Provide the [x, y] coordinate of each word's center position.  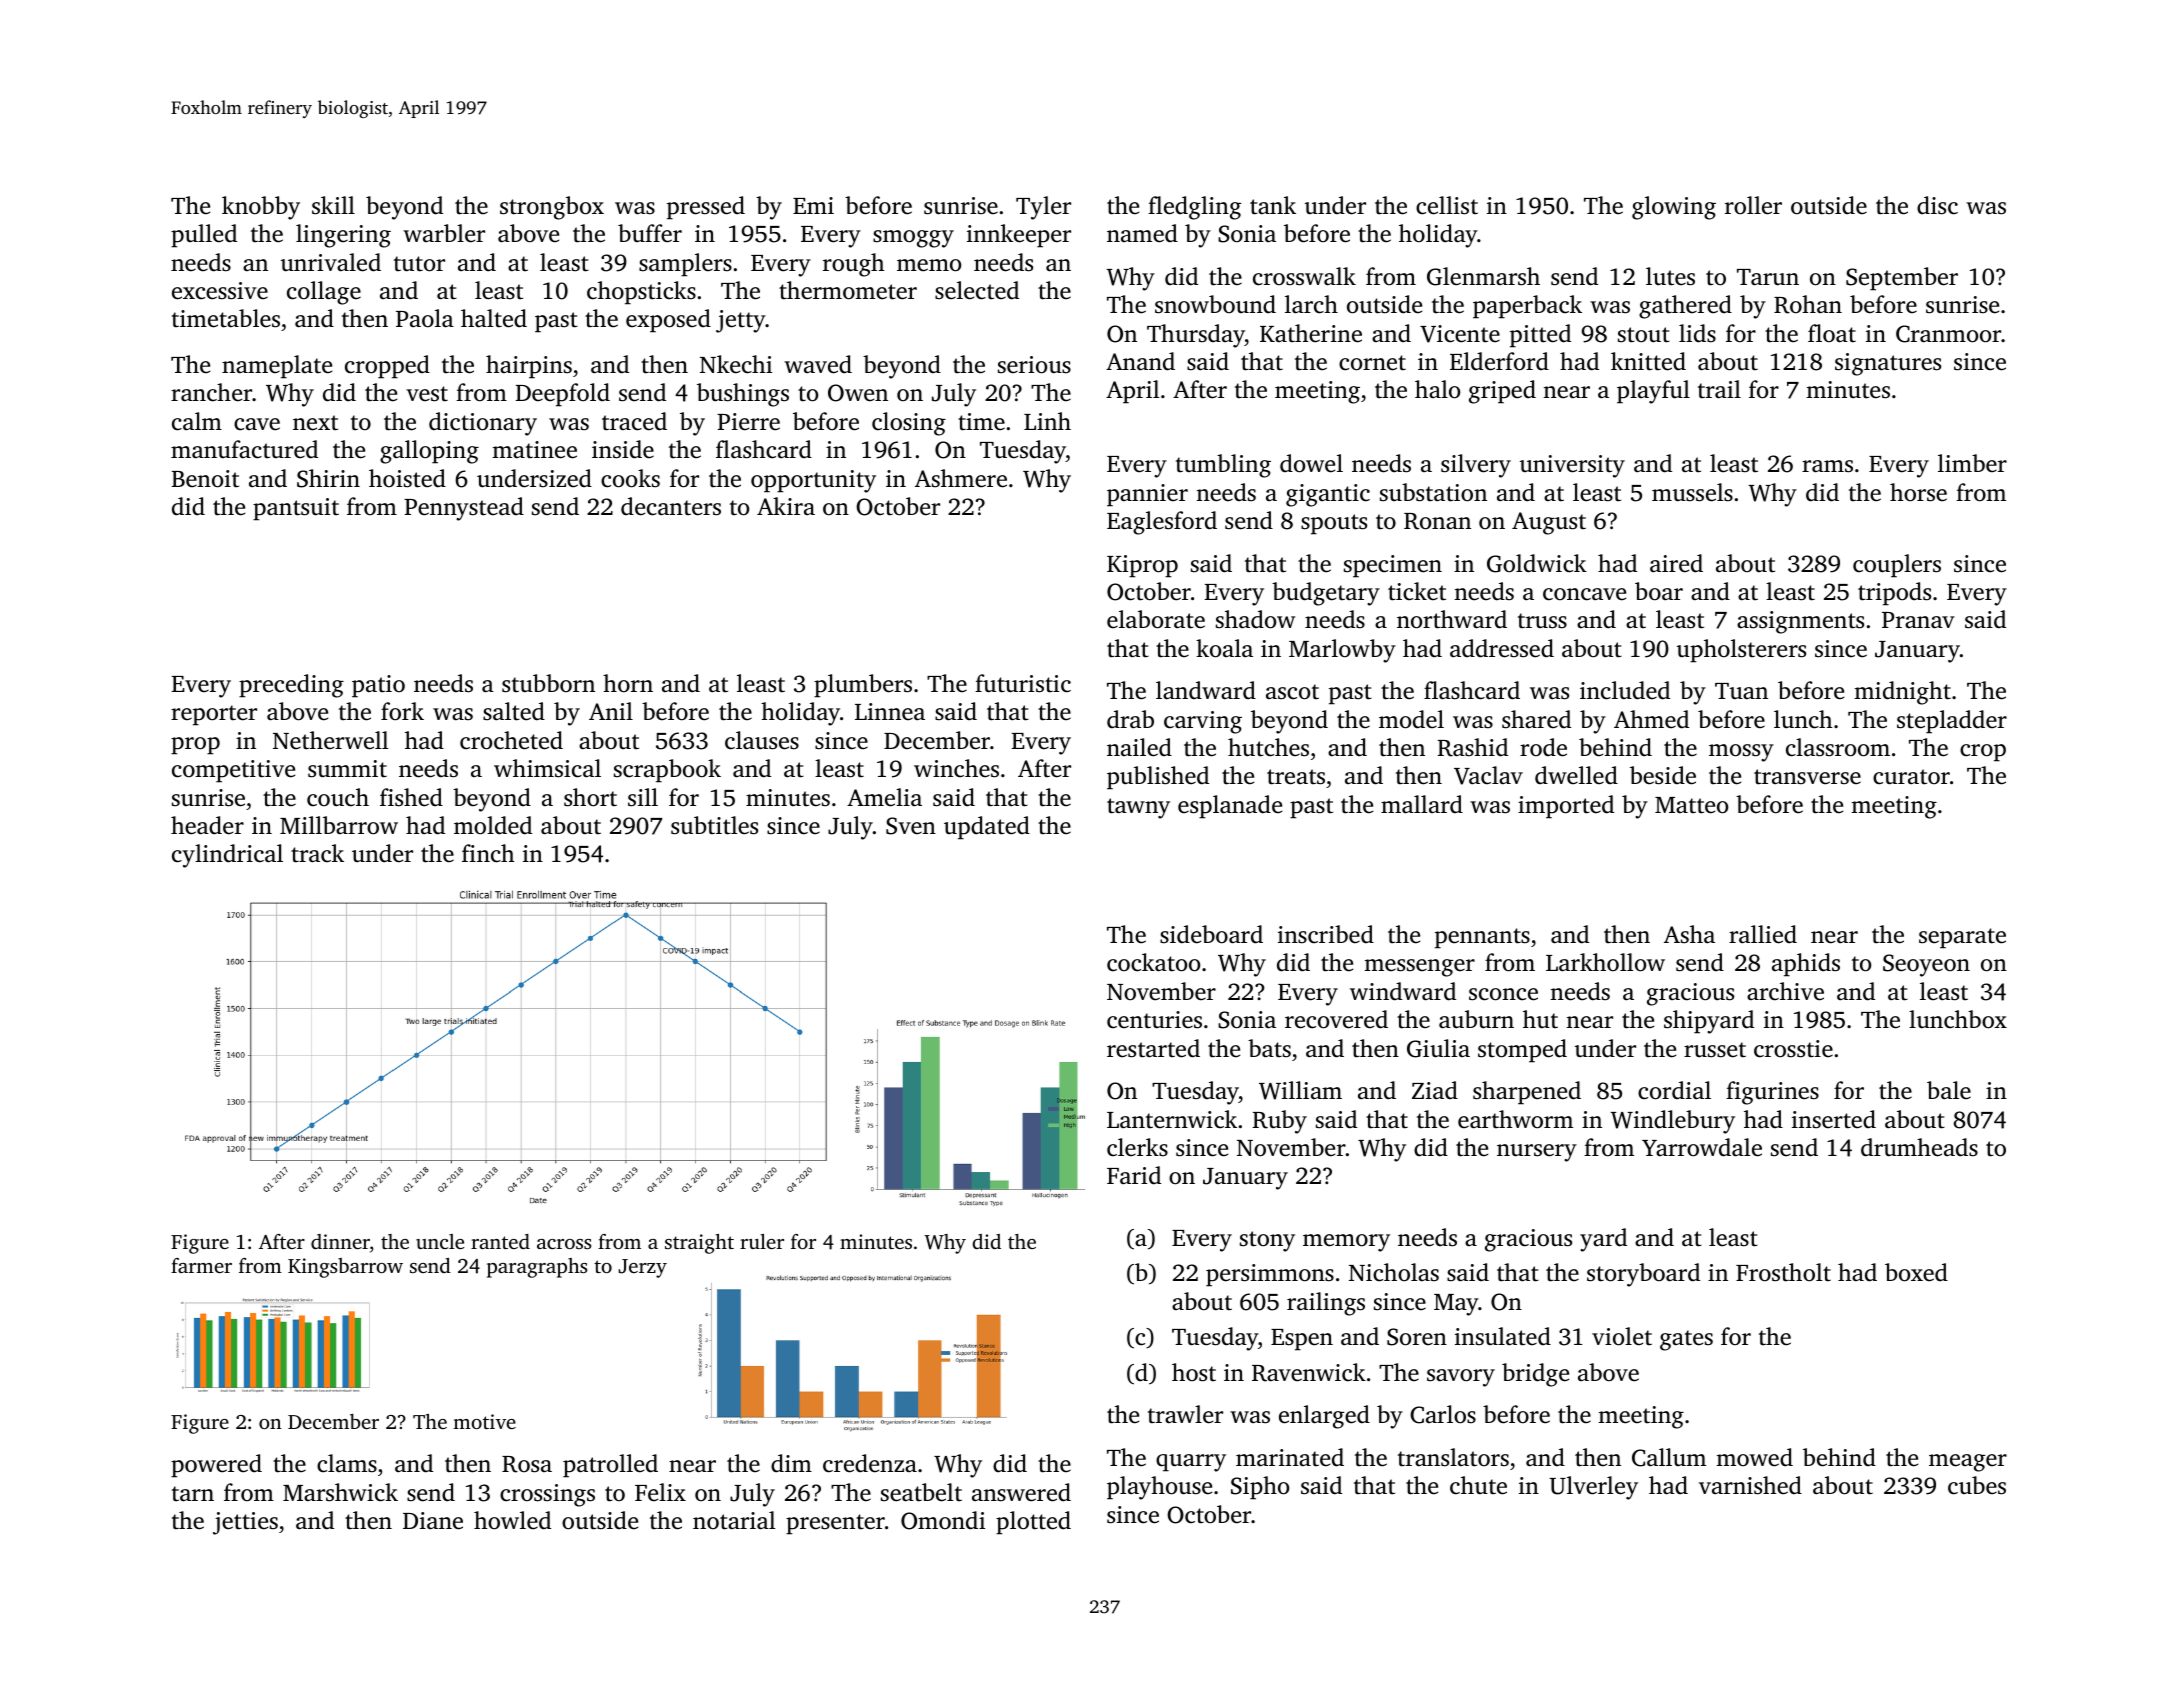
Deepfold [563, 395]
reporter [214, 715]
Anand [1140, 361]
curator [1911, 777]
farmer [201, 1265]
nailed [1139, 747]
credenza [870, 1463]
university [1572, 466]
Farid [1134, 1175]
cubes [1977, 1485]
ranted [500, 1241]
